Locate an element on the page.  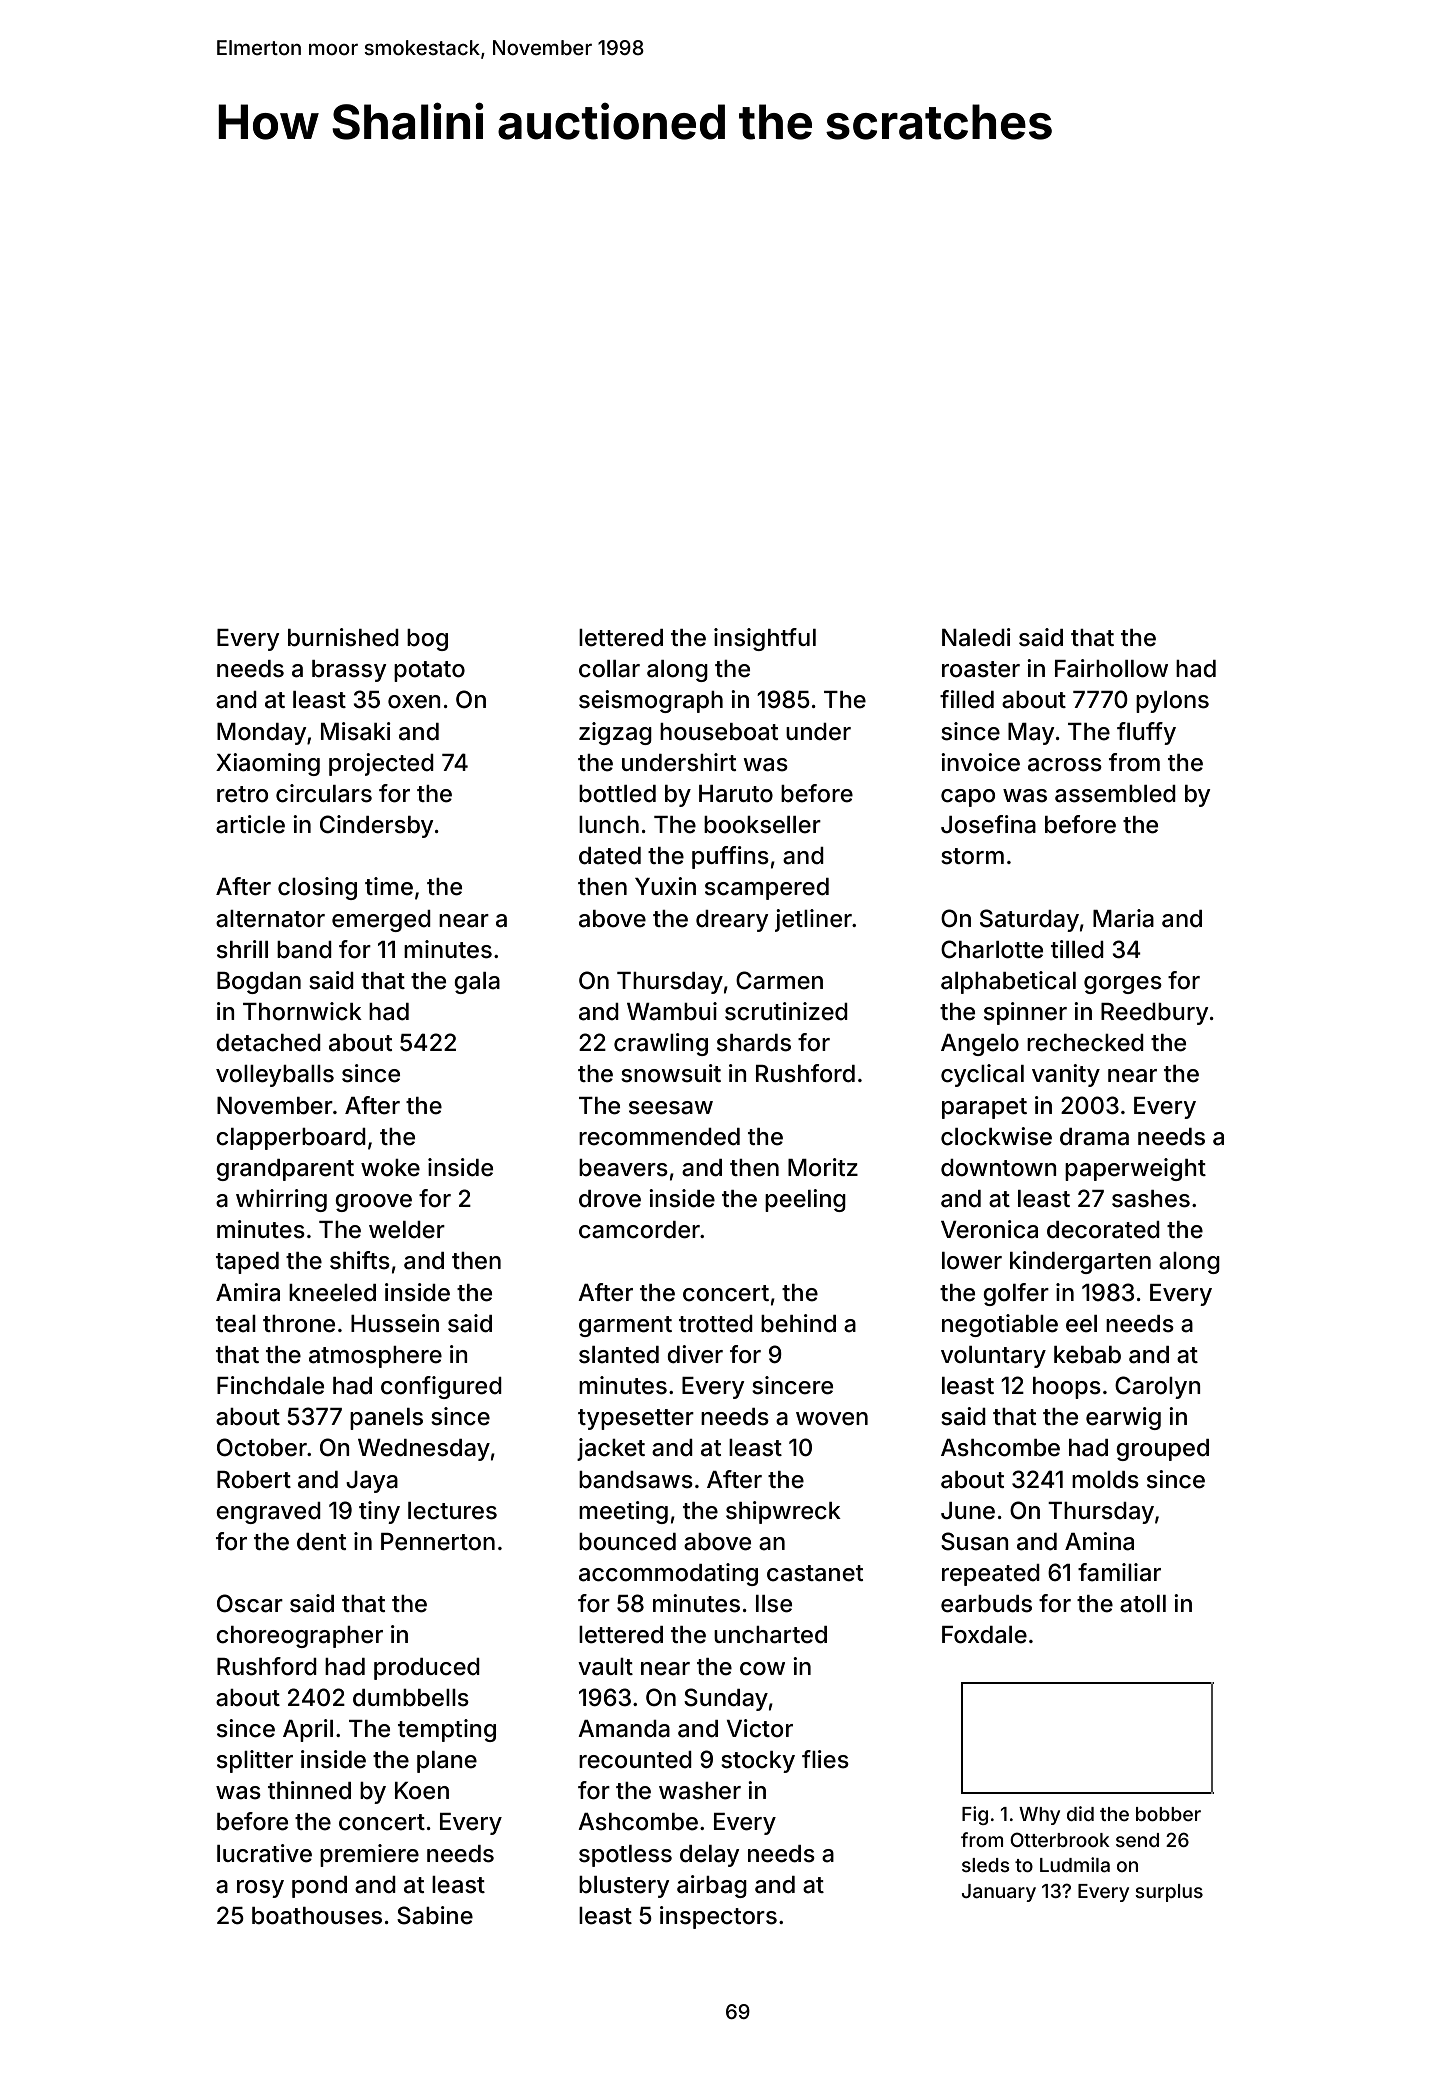
rosy is located at coordinates (260, 1889).
